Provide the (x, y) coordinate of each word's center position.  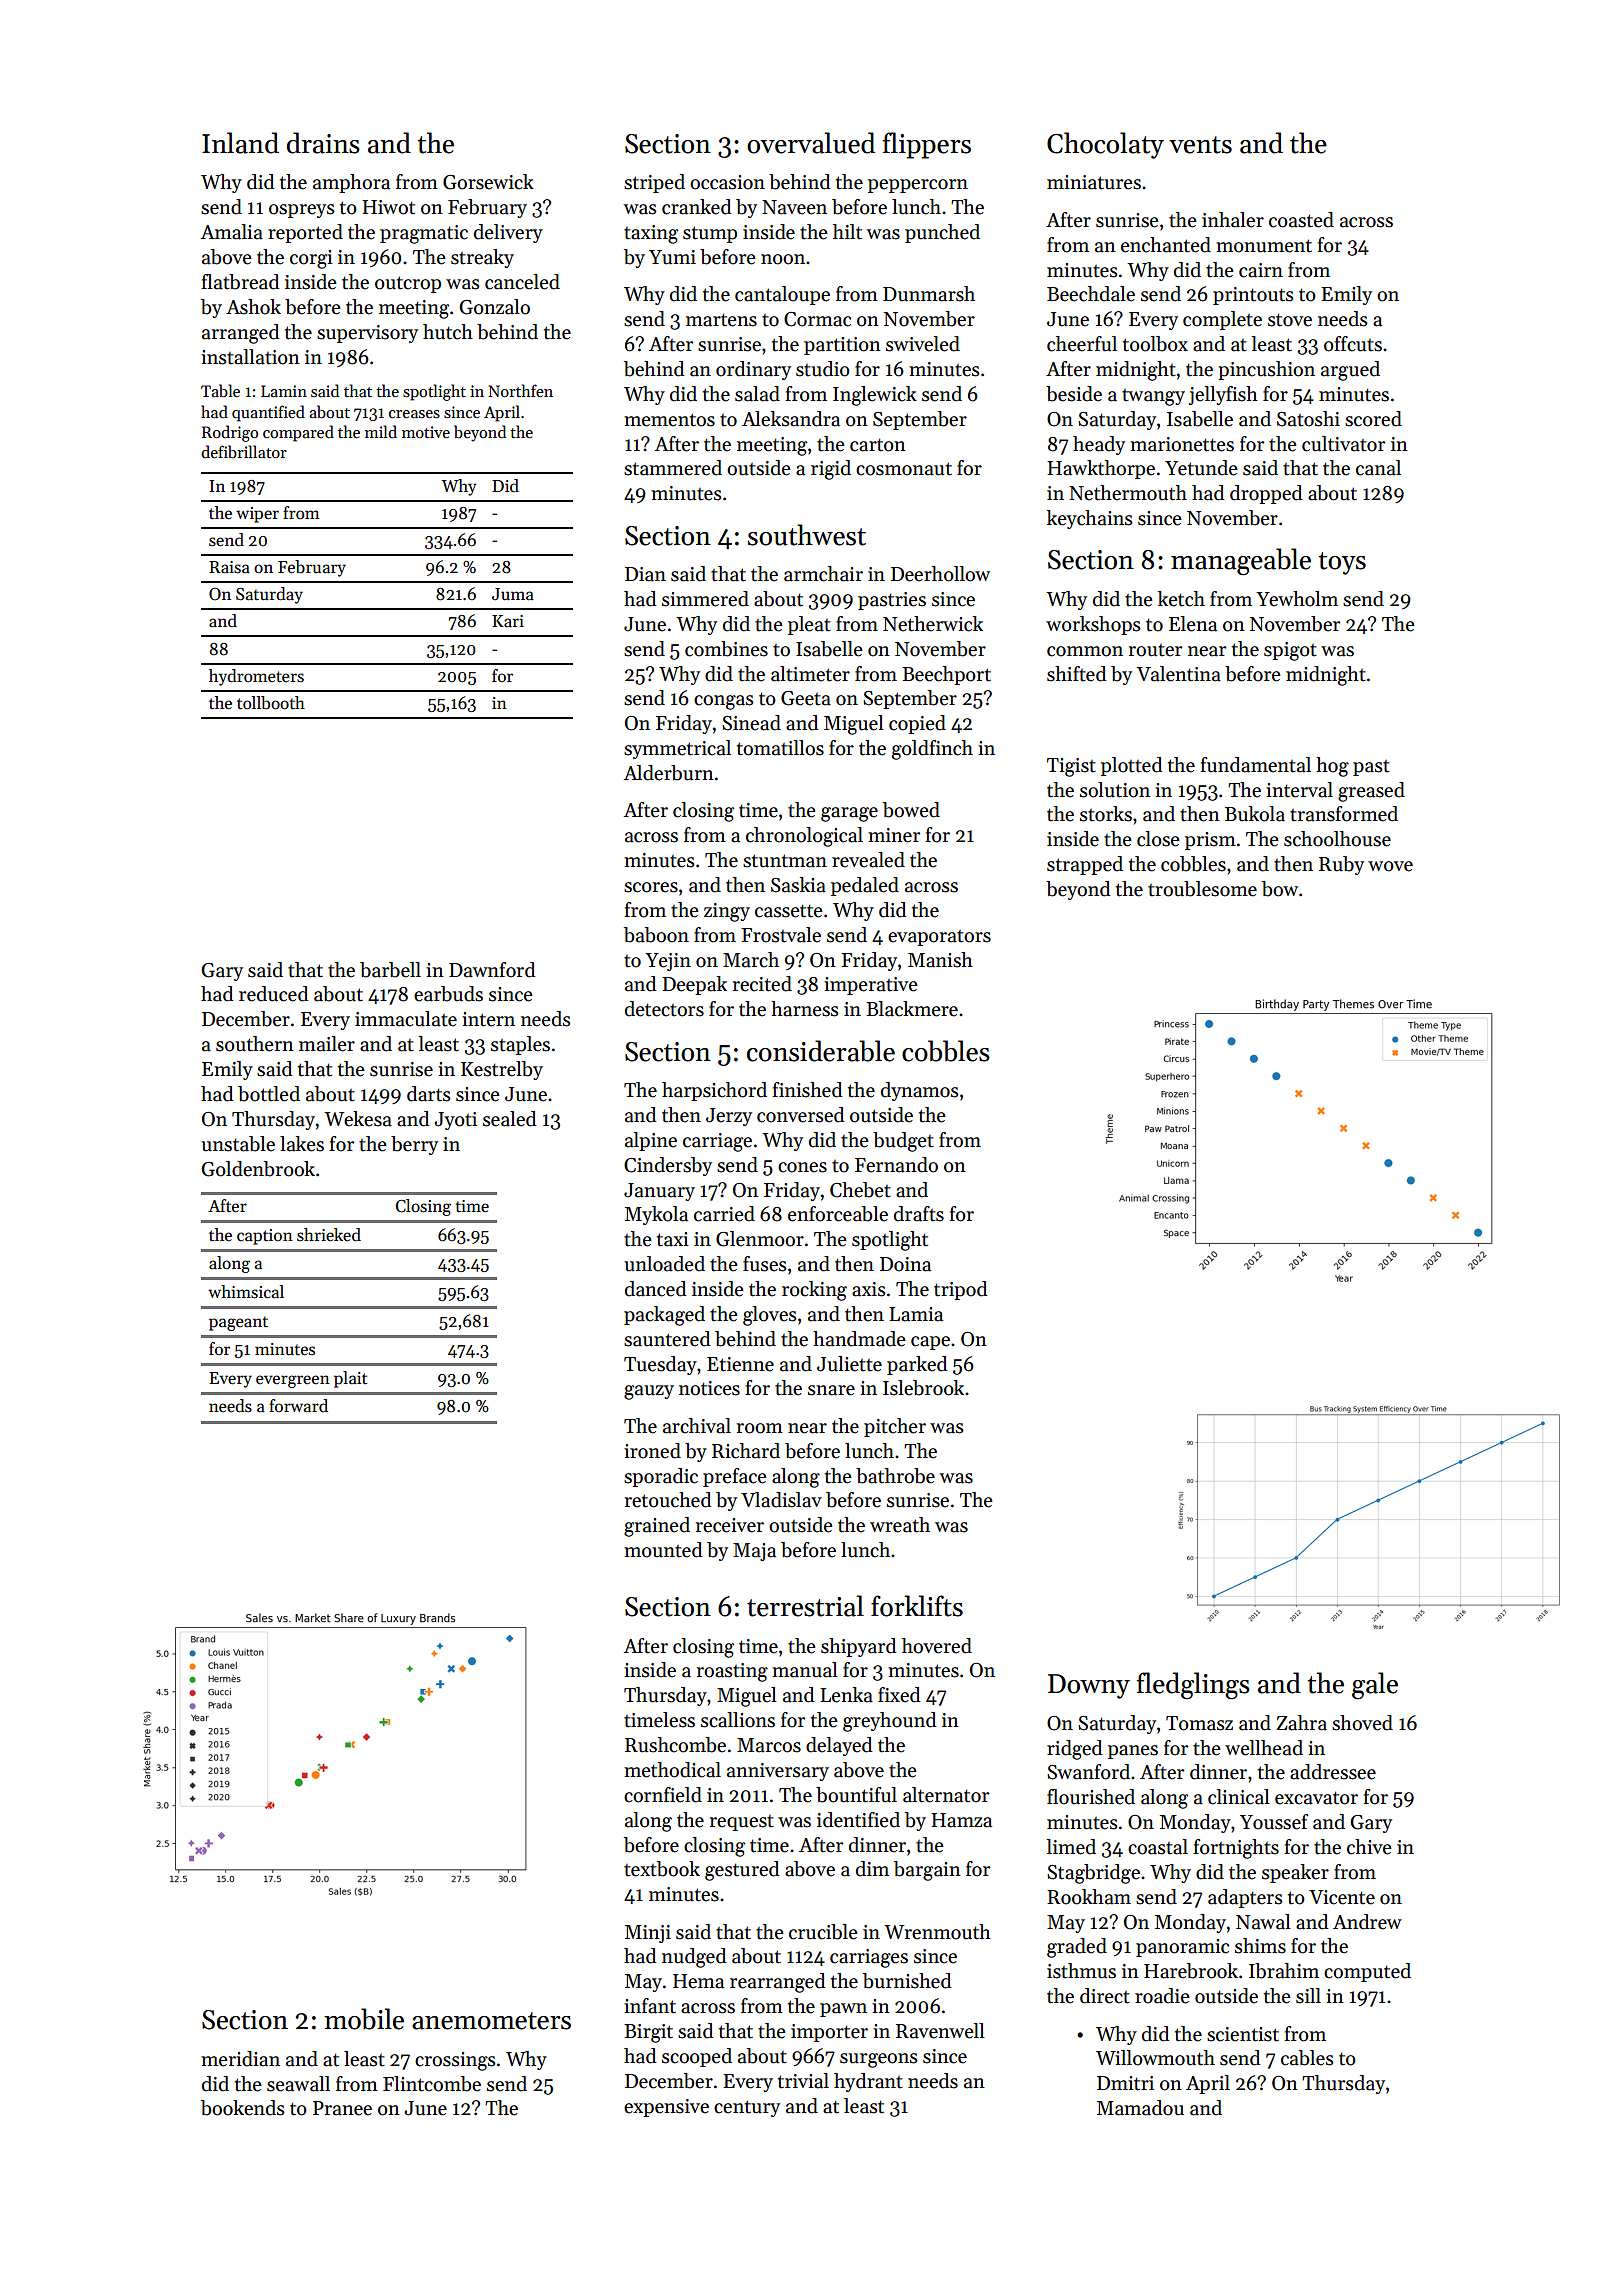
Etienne (740, 1364)
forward (298, 1406)
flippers (927, 145)
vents (1200, 145)
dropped (1266, 494)
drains (323, 143)
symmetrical (677, 749)
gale (1375, 1686)
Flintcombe (432, 2084)
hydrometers (256, 677)
